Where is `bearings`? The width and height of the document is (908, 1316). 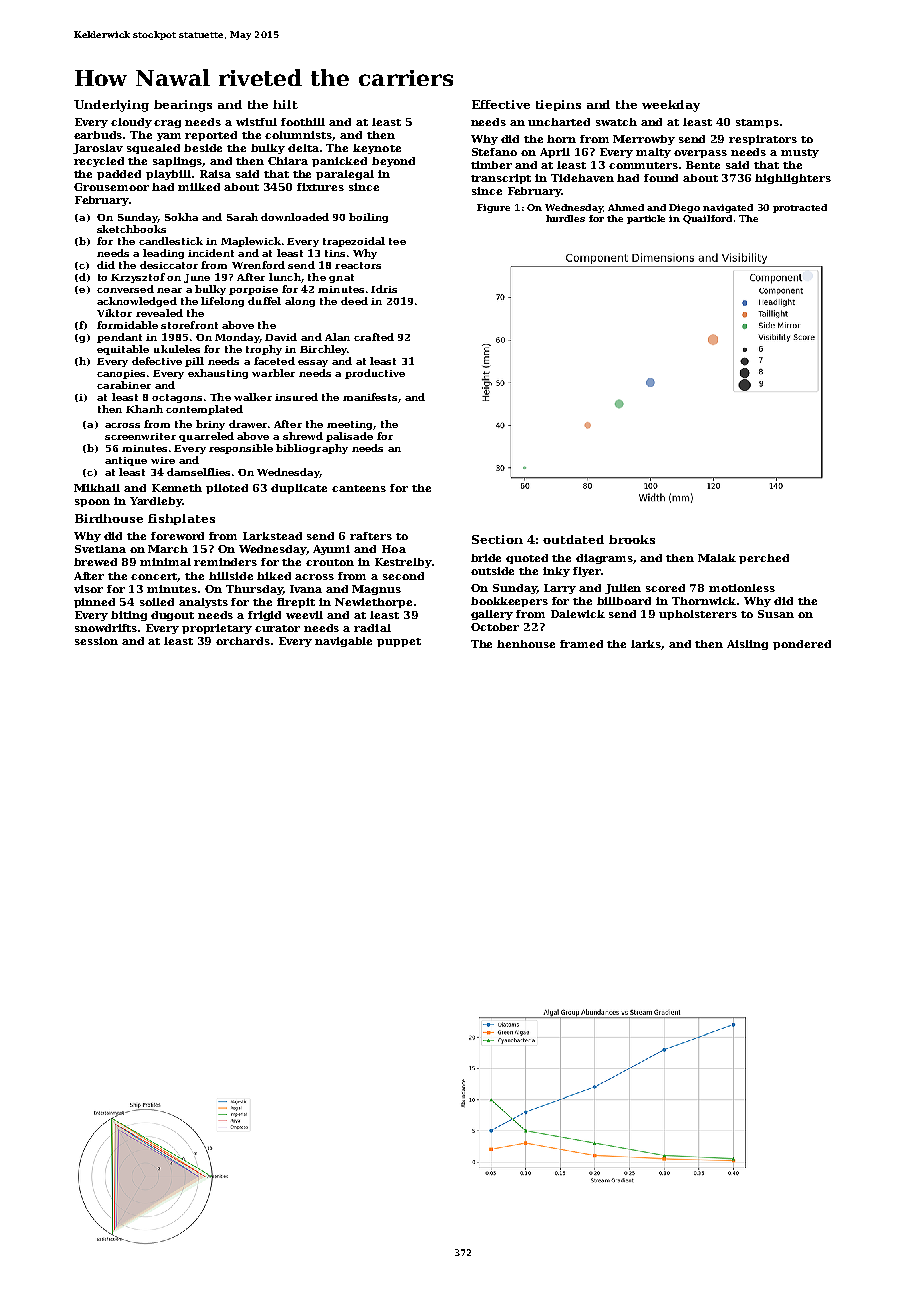 bearings is located at coordinates (183, 106).
